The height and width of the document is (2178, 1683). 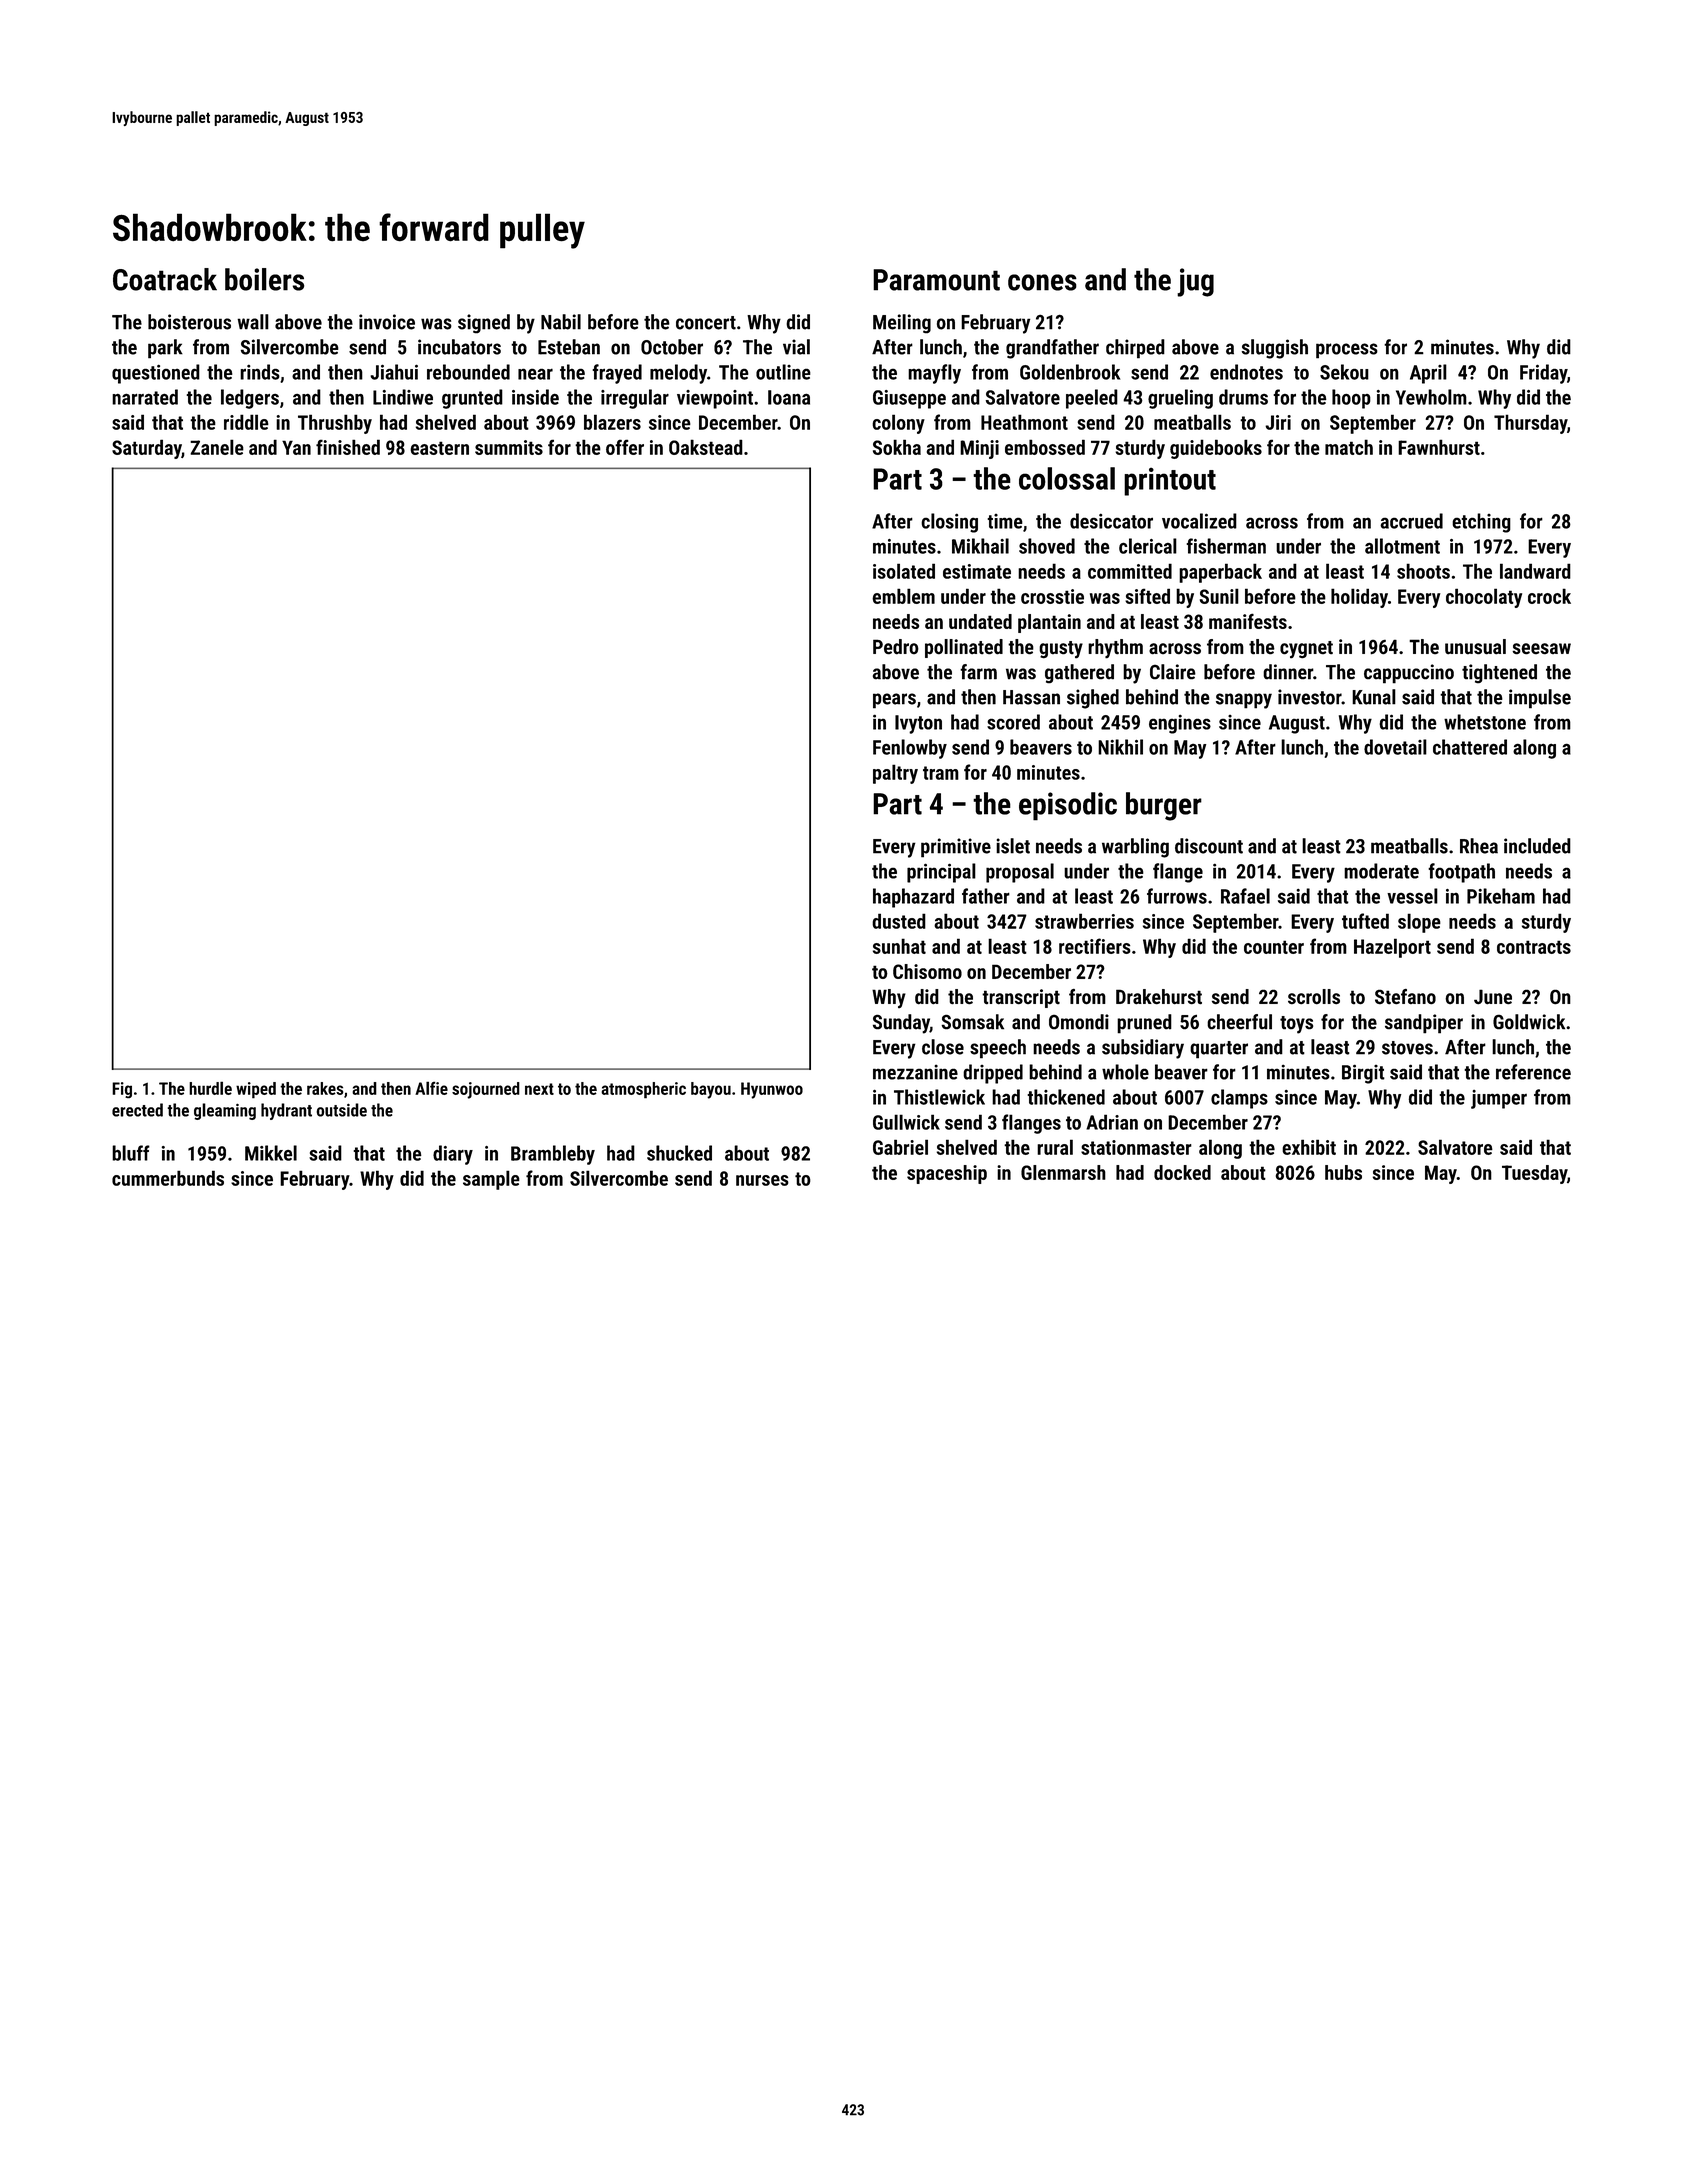 I want to click on Paramount, so click(x=936, y=280).
